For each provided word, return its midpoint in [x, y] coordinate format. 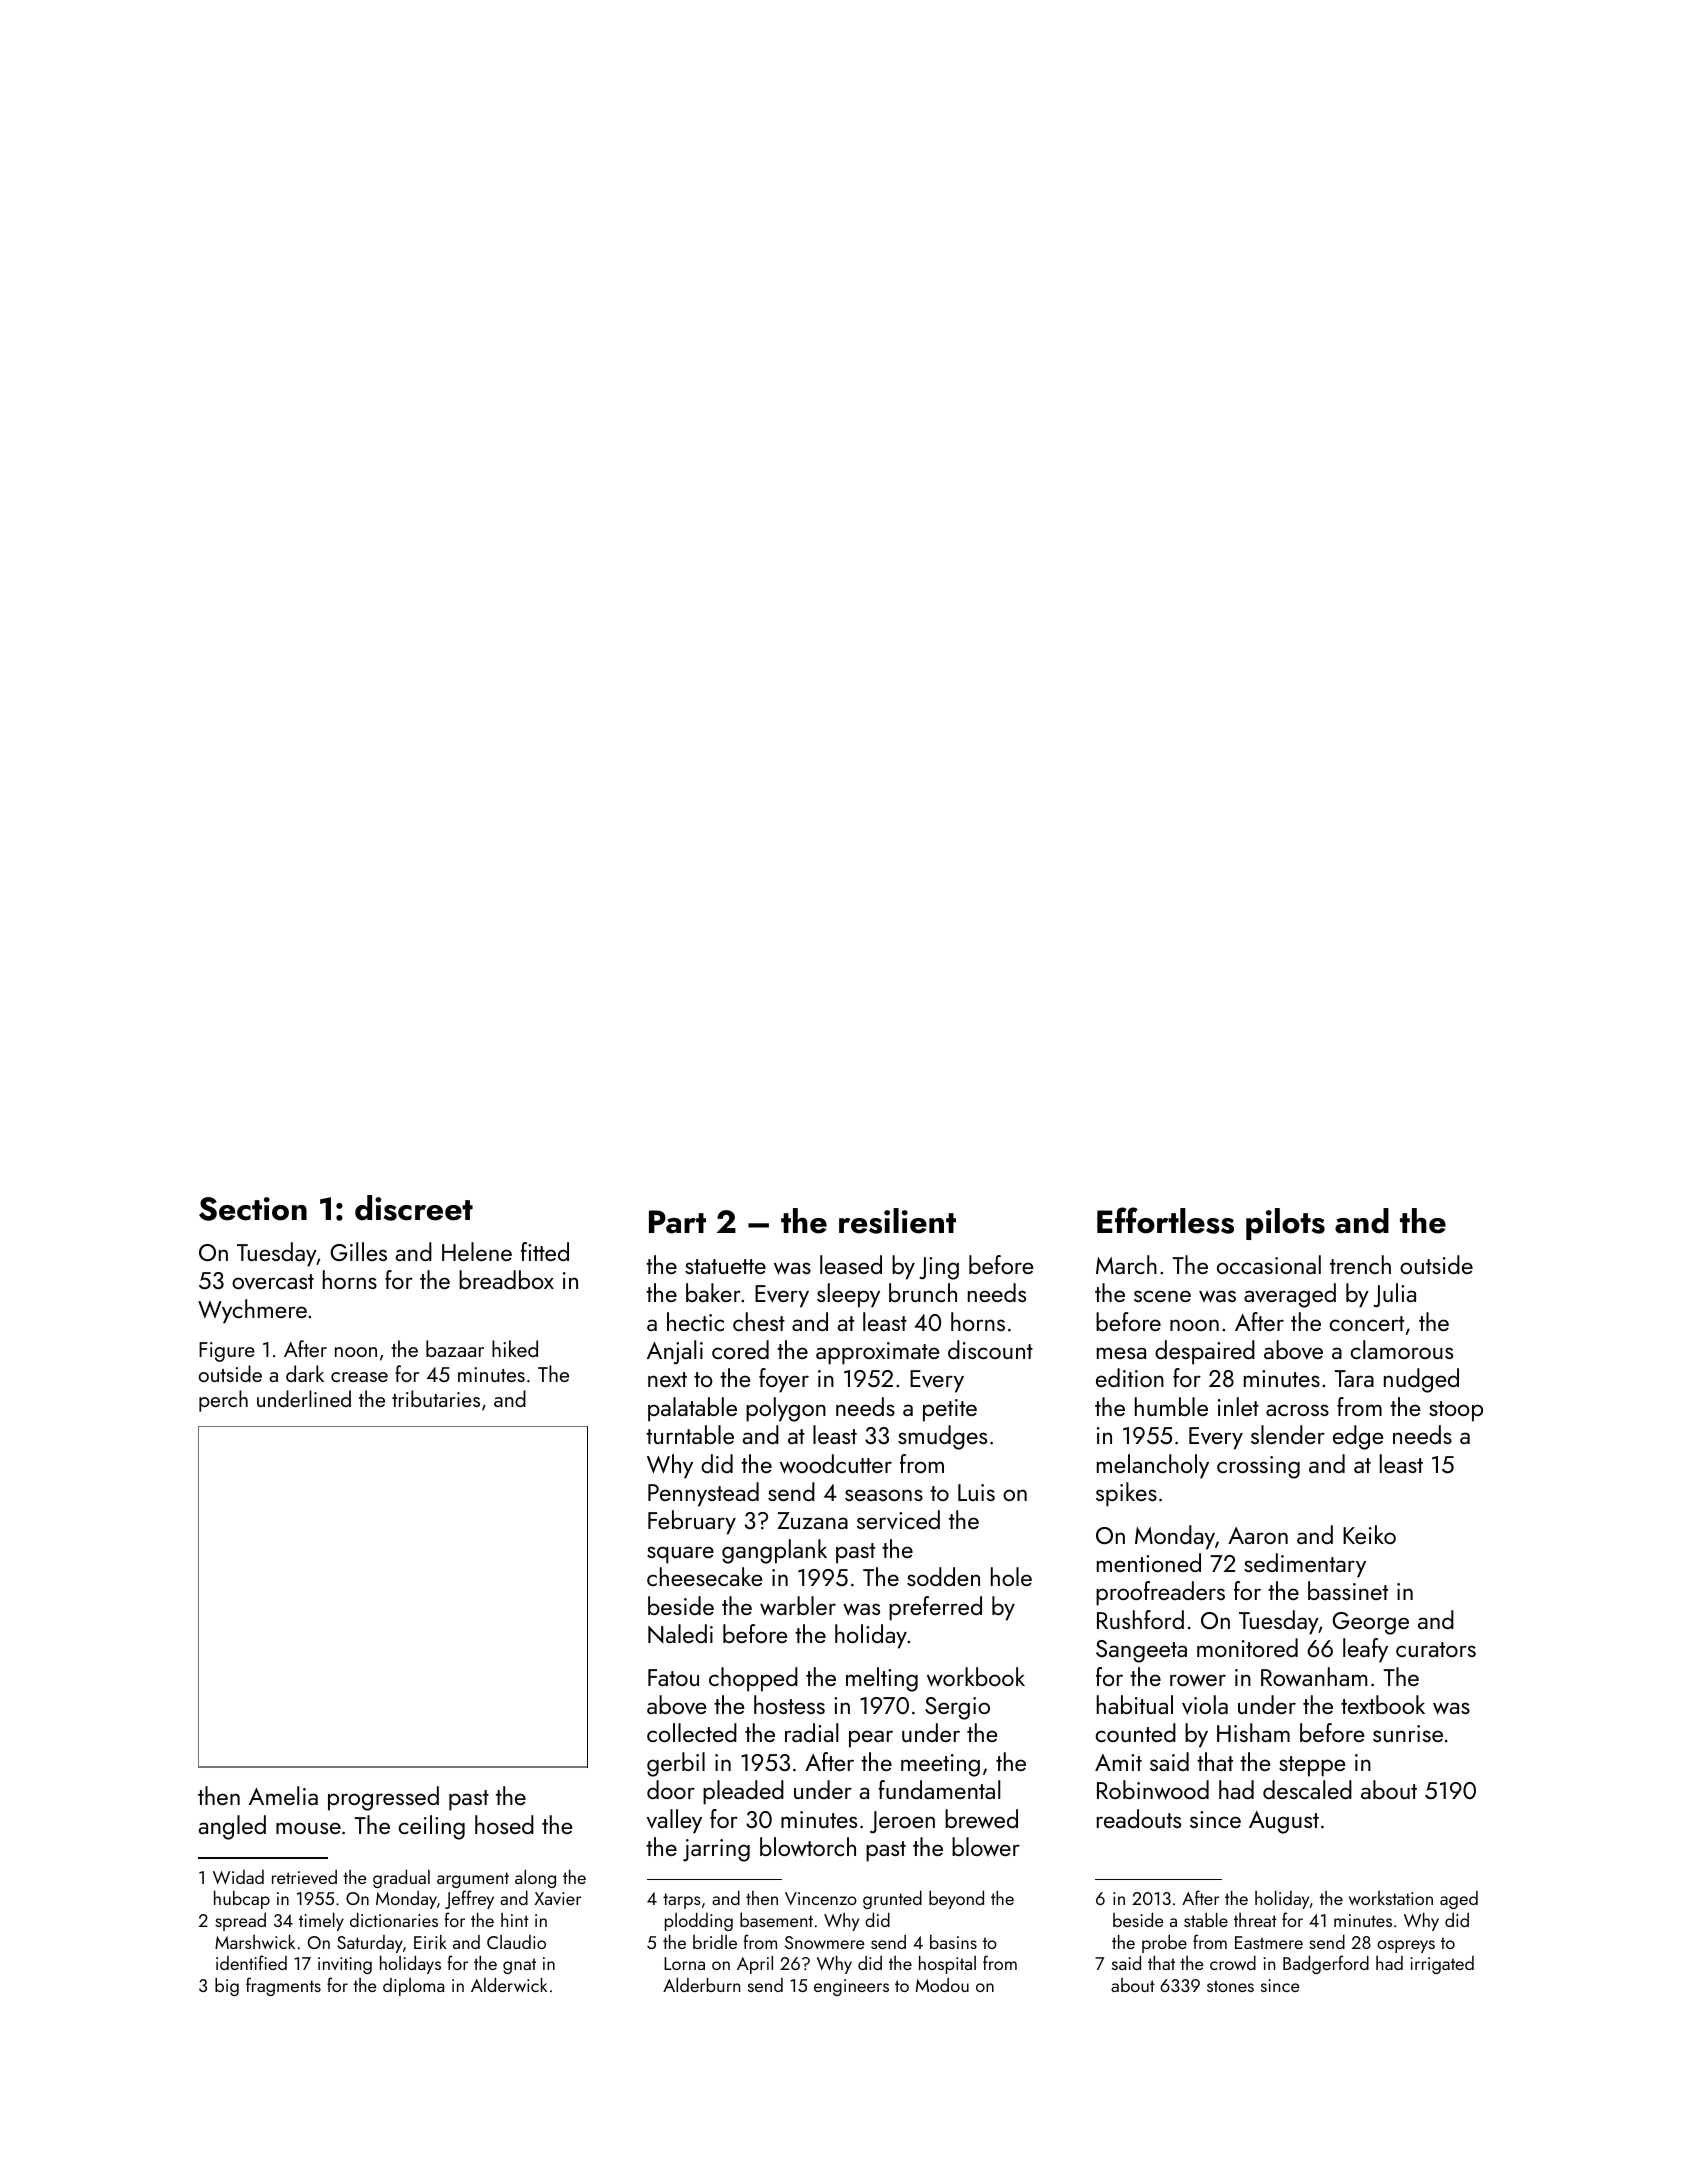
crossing [1258, 1467]
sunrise [1408, 1733]
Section [253, 1209]
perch [223, 1401]
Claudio [516, 1942]
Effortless [1165, 1220]
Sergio [957, 1708]
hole [1011, 1576]
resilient [897, 1221]
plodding [699, 1921]
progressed [383, 1798]
